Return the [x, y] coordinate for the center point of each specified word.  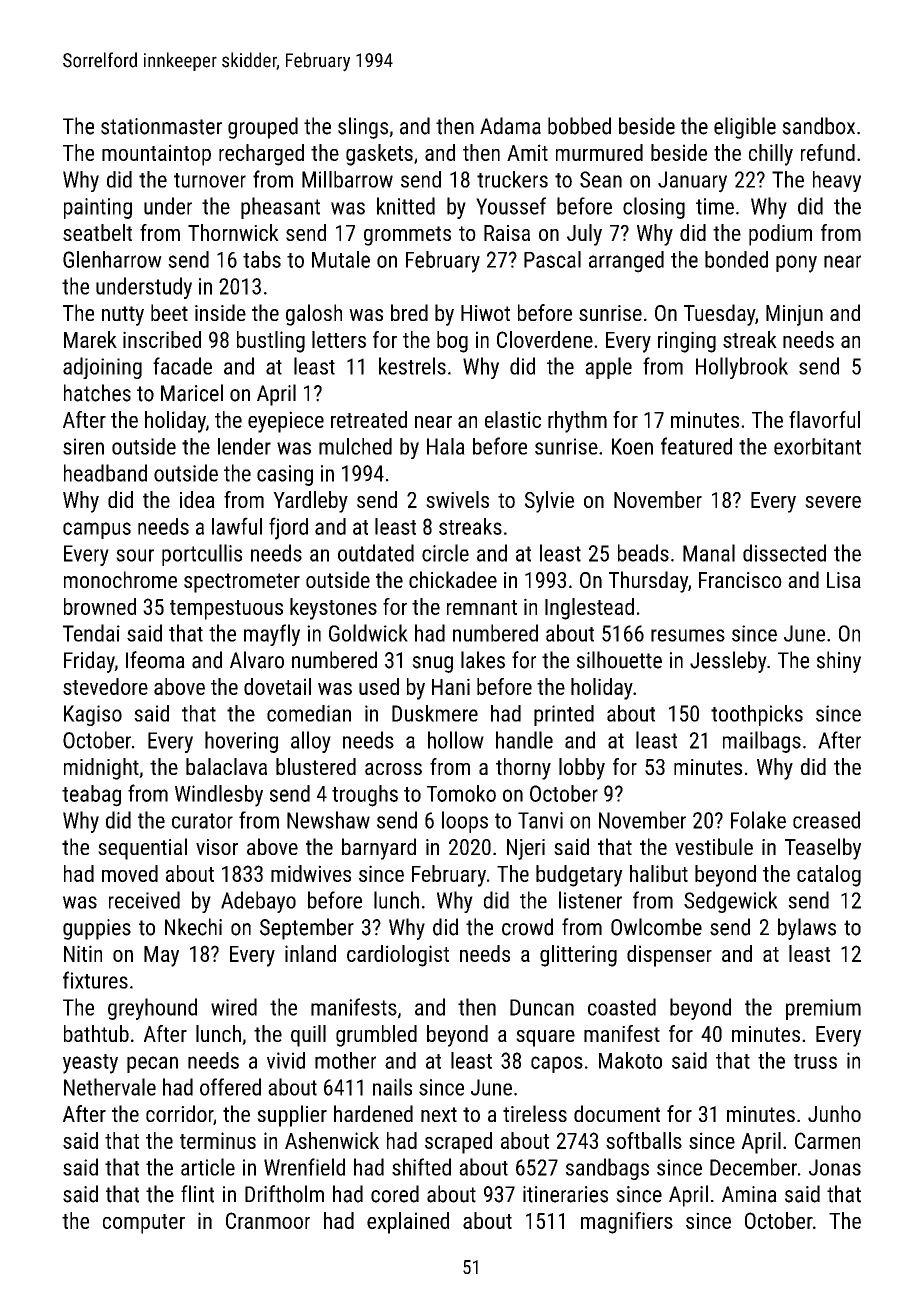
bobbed [579, 126]
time [715, 206]
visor [217, 847]
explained [408, 1223]
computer [144, 1224]
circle [445, 553]
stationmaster [161, 126]
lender [244, 446]
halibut [659, 873]
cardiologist [398, 956]
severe [833, 502]
